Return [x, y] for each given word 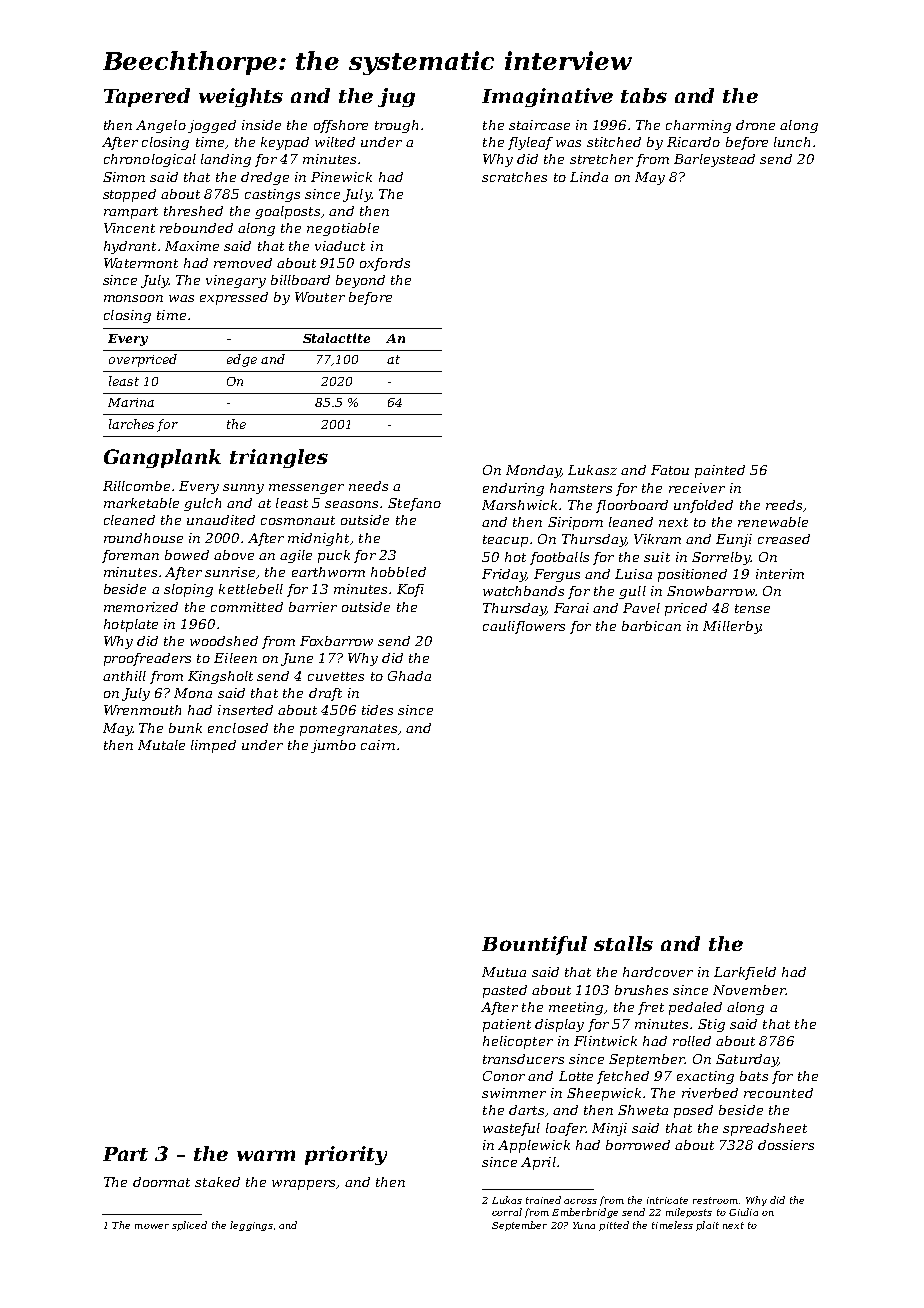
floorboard [632, 506]
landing [226, 160]
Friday [504, 575]
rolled [692, 1041]
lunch [792, 142]
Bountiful [534, 945]
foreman [130, 556]
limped [213, 746]
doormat [161, 1182]
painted [720, 471]
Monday [533, 471]
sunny [243, 489]
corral [507, 1212]
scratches [514, 177]
